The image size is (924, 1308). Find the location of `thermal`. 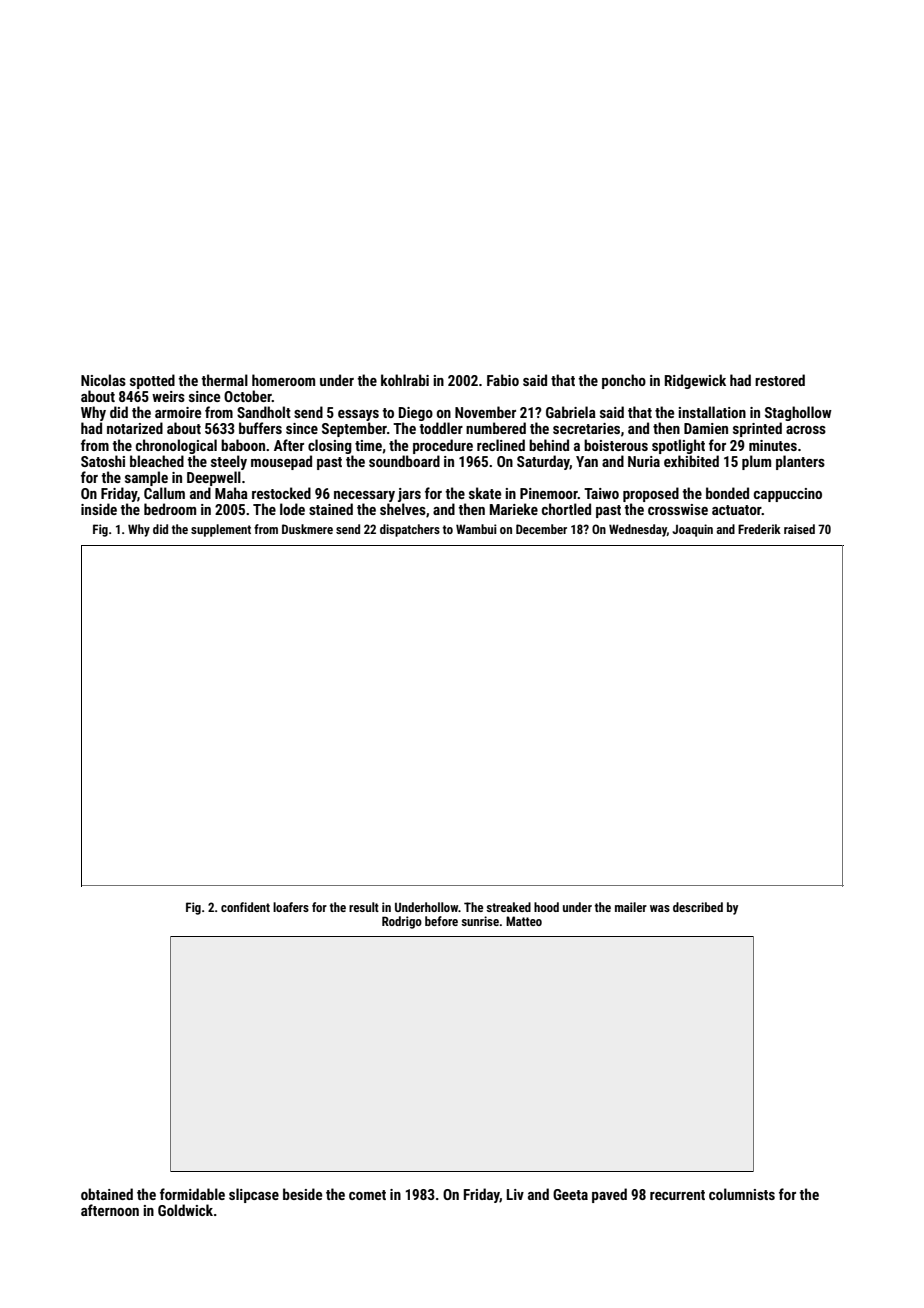

thermal is located at coordinates (224, 380).
